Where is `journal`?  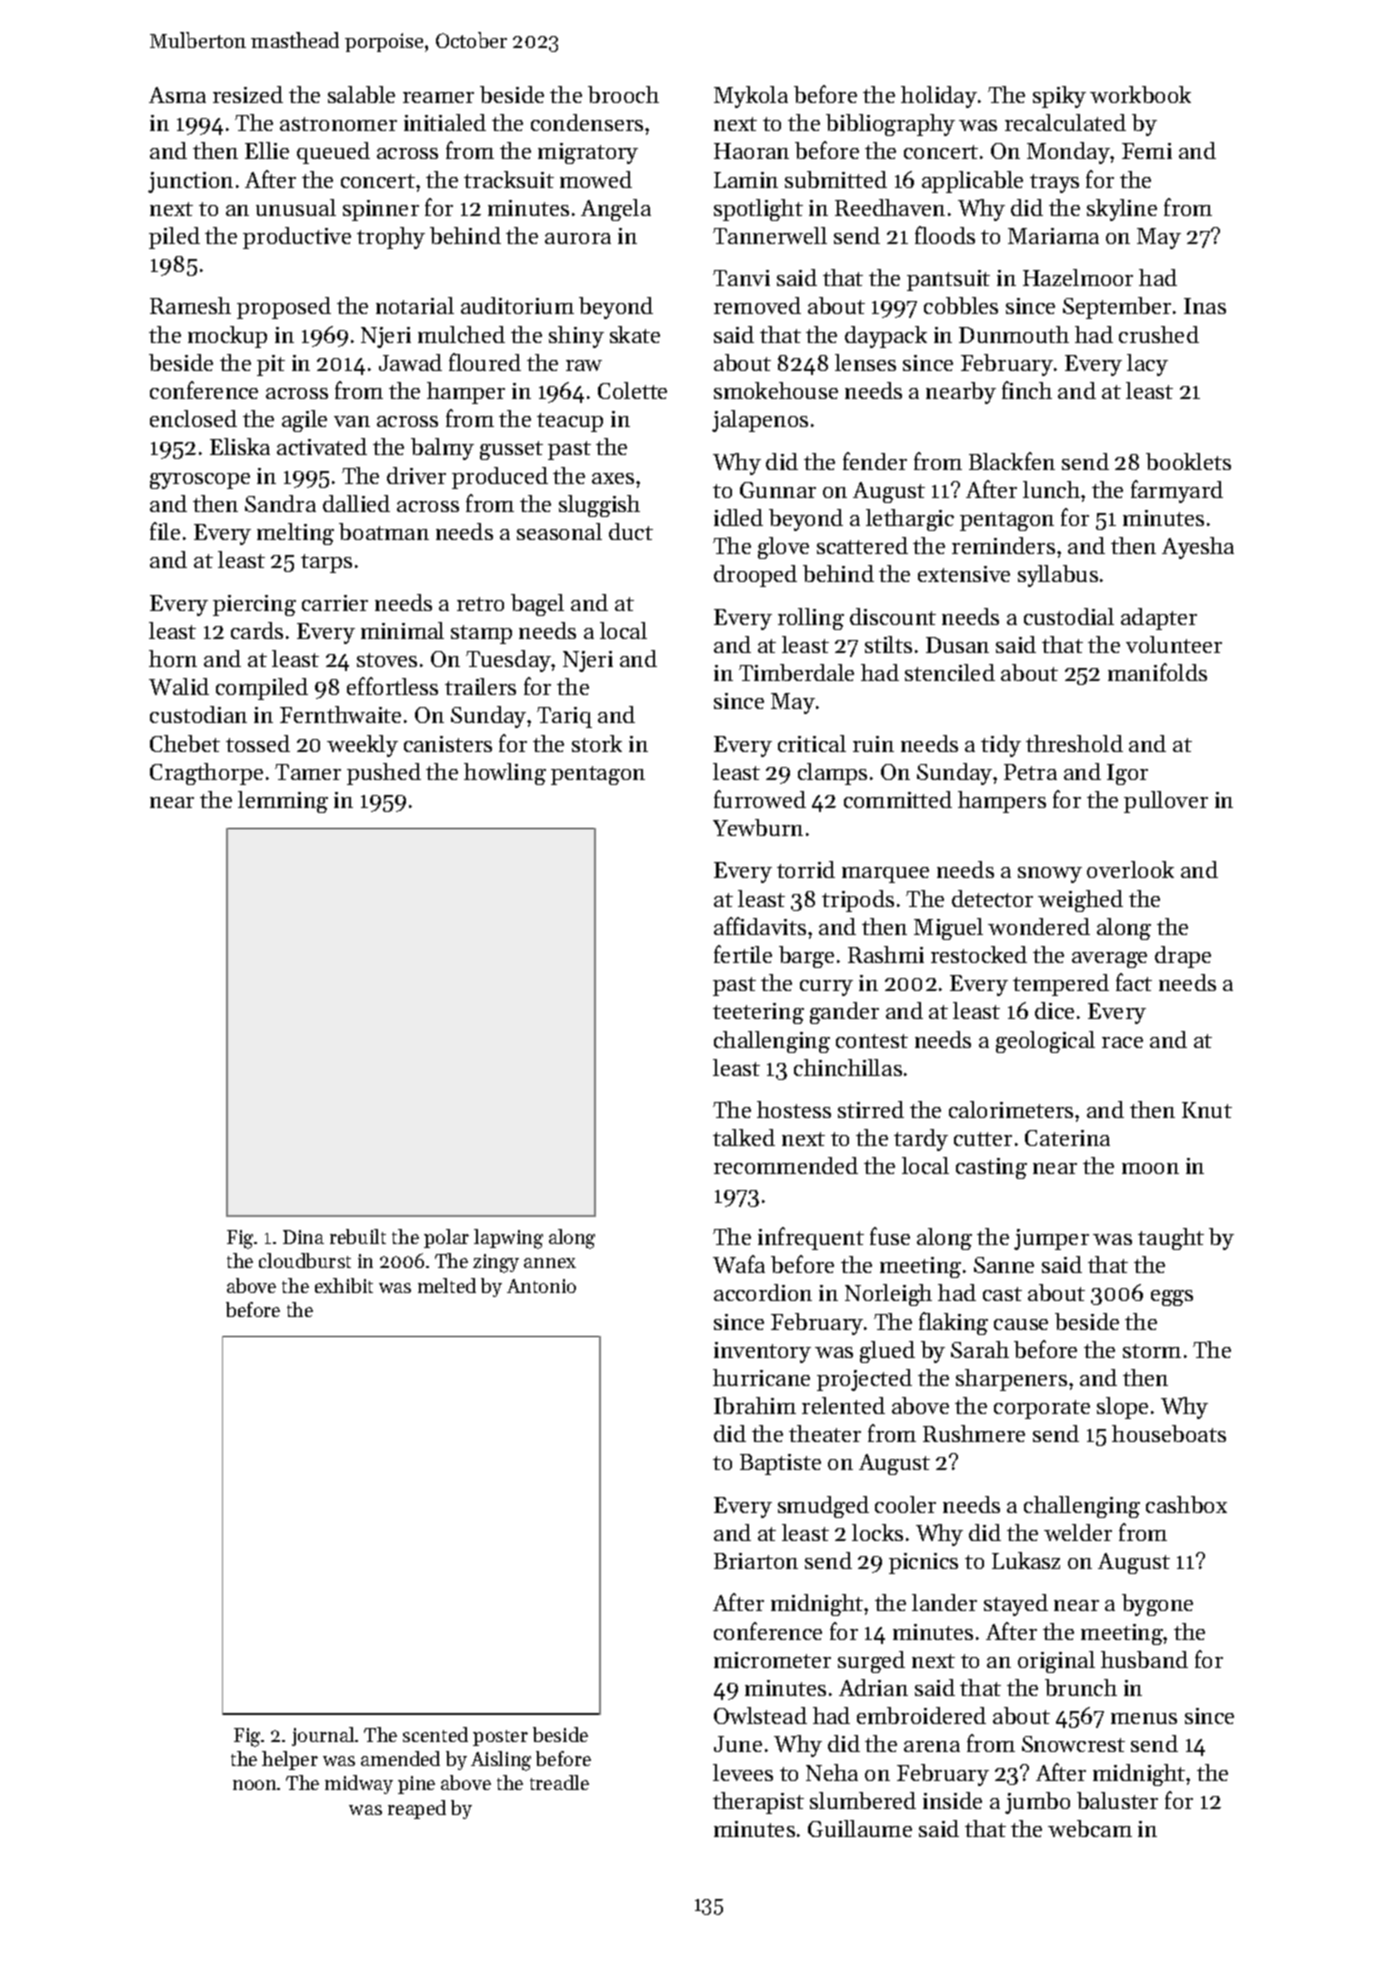 journal is located at coordinates (323, 1736).
